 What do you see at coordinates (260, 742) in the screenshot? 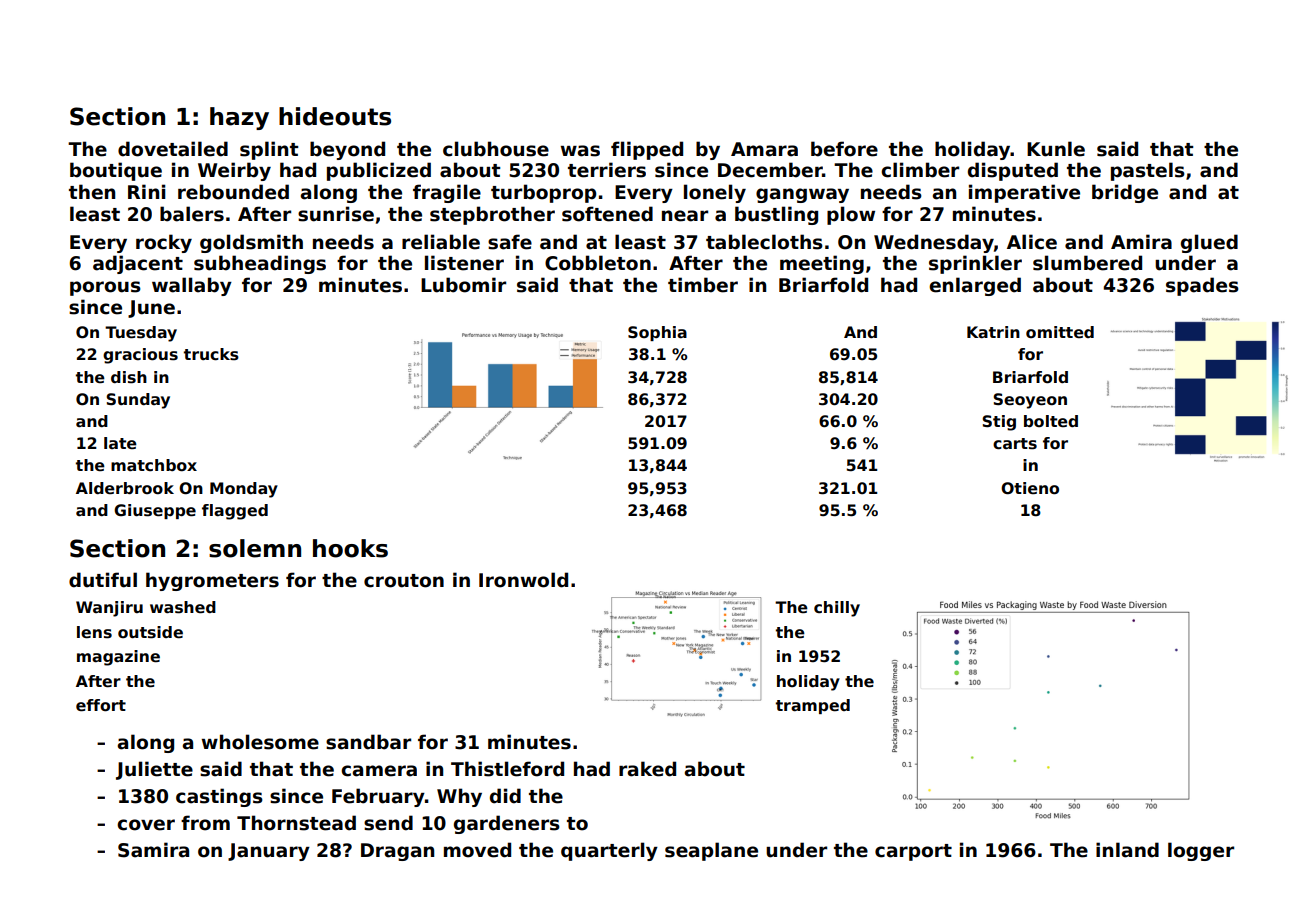
I see `wholesome` at bounding box center [260, 742].
